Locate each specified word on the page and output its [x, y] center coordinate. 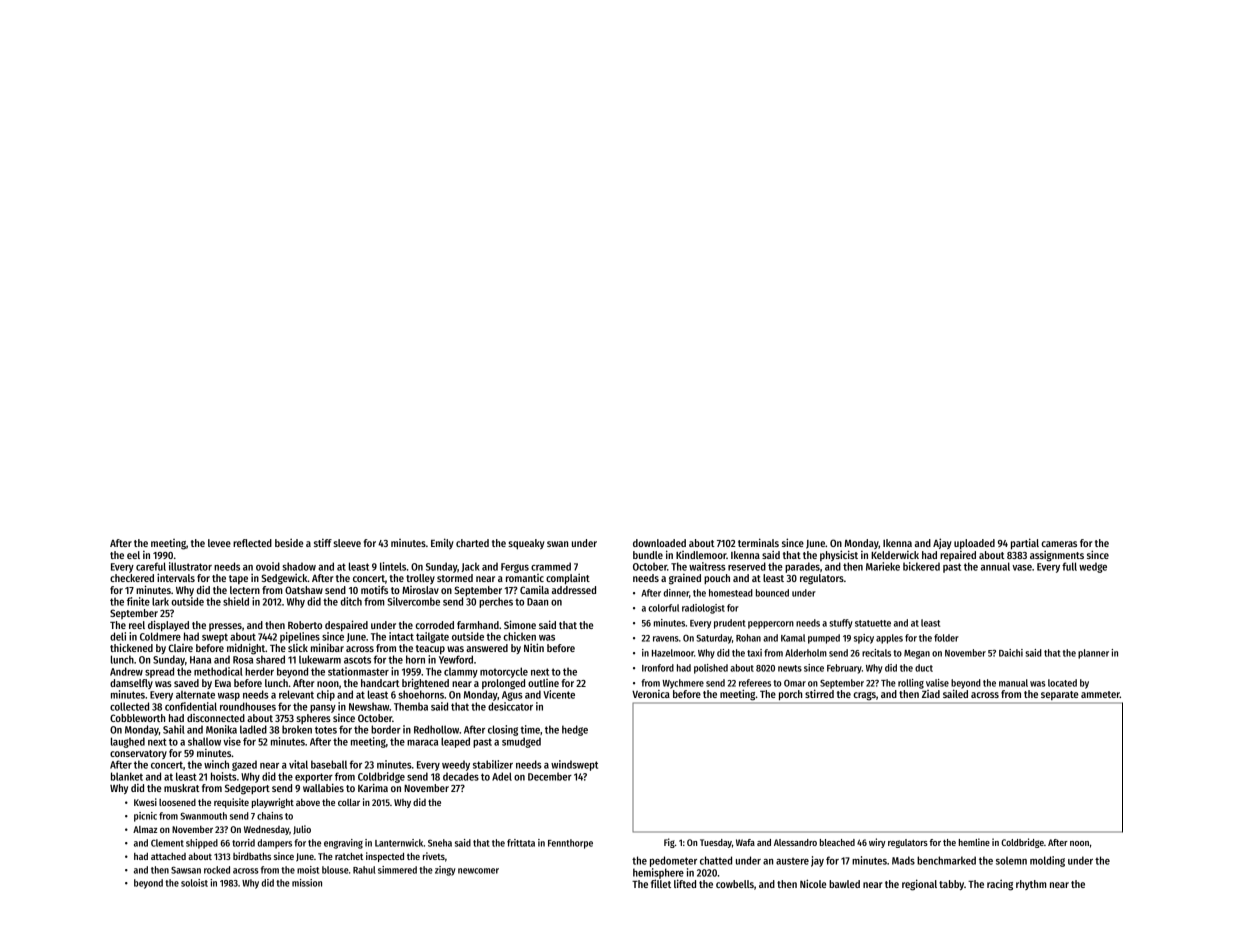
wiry [877, 843]
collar [349, 802]
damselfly [131, 684]
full [1069, 566]
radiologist [703, 609]
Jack [470, 567]
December [550, 776]
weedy [456, 765]
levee [219, 543]
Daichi [1011, 653]
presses [225, 627]
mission [307, 883]
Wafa [745, 842]
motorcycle [504, 672]
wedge [1093, 567]
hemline [974, 842]
